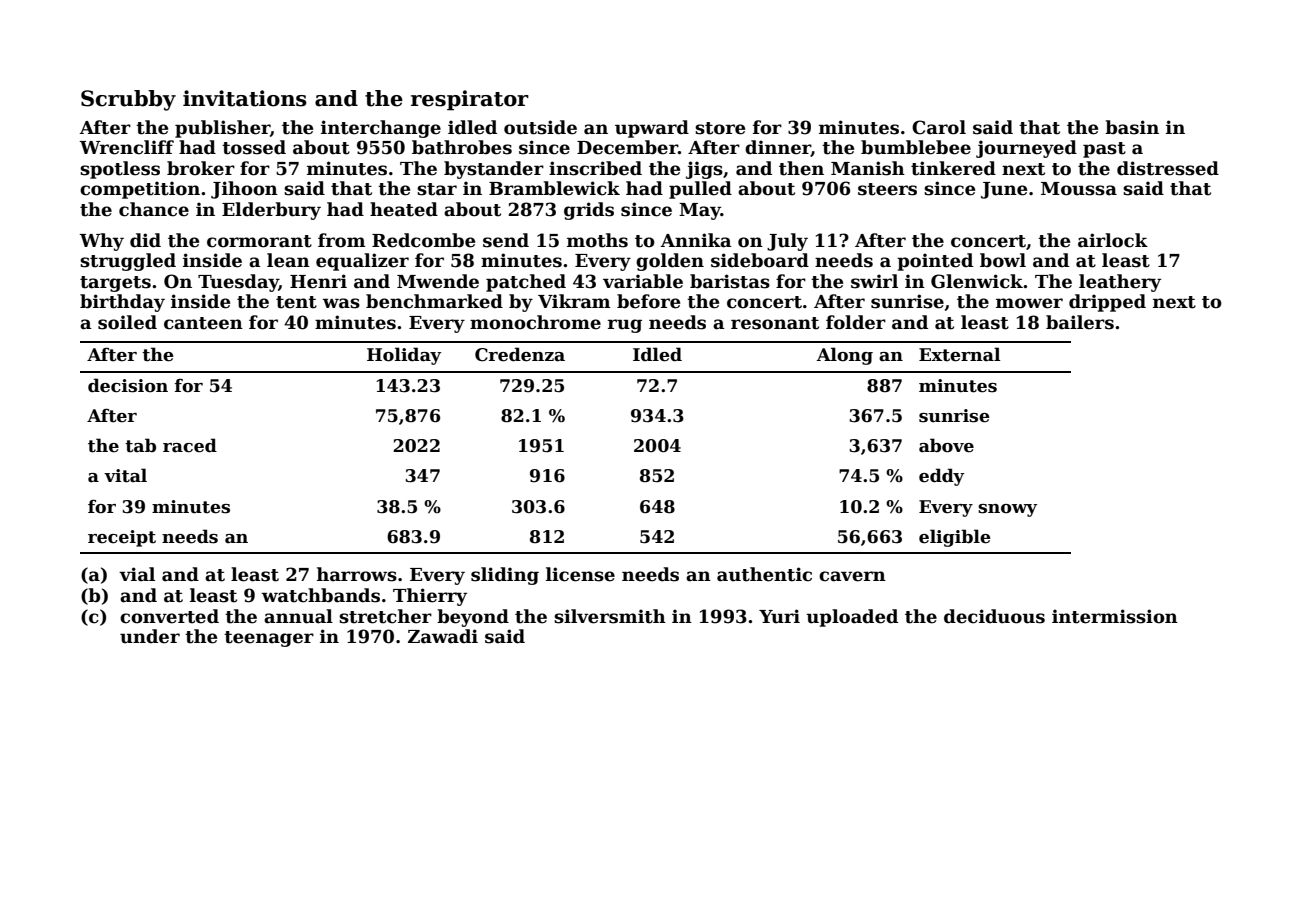  I want to click on soiled, so click(127, 322).
